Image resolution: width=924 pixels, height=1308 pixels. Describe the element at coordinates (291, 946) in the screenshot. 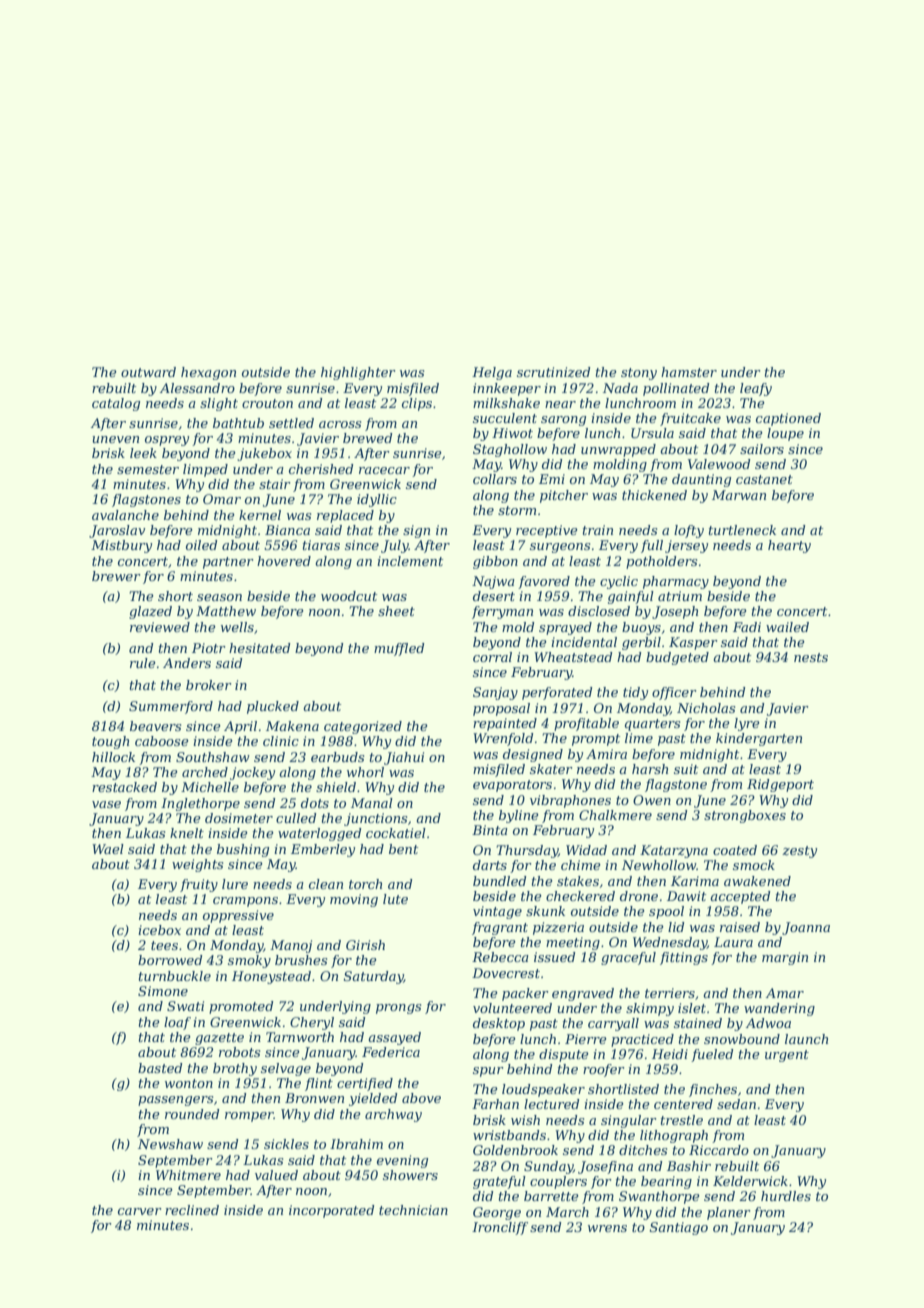

I see `Manoj` at that location.
